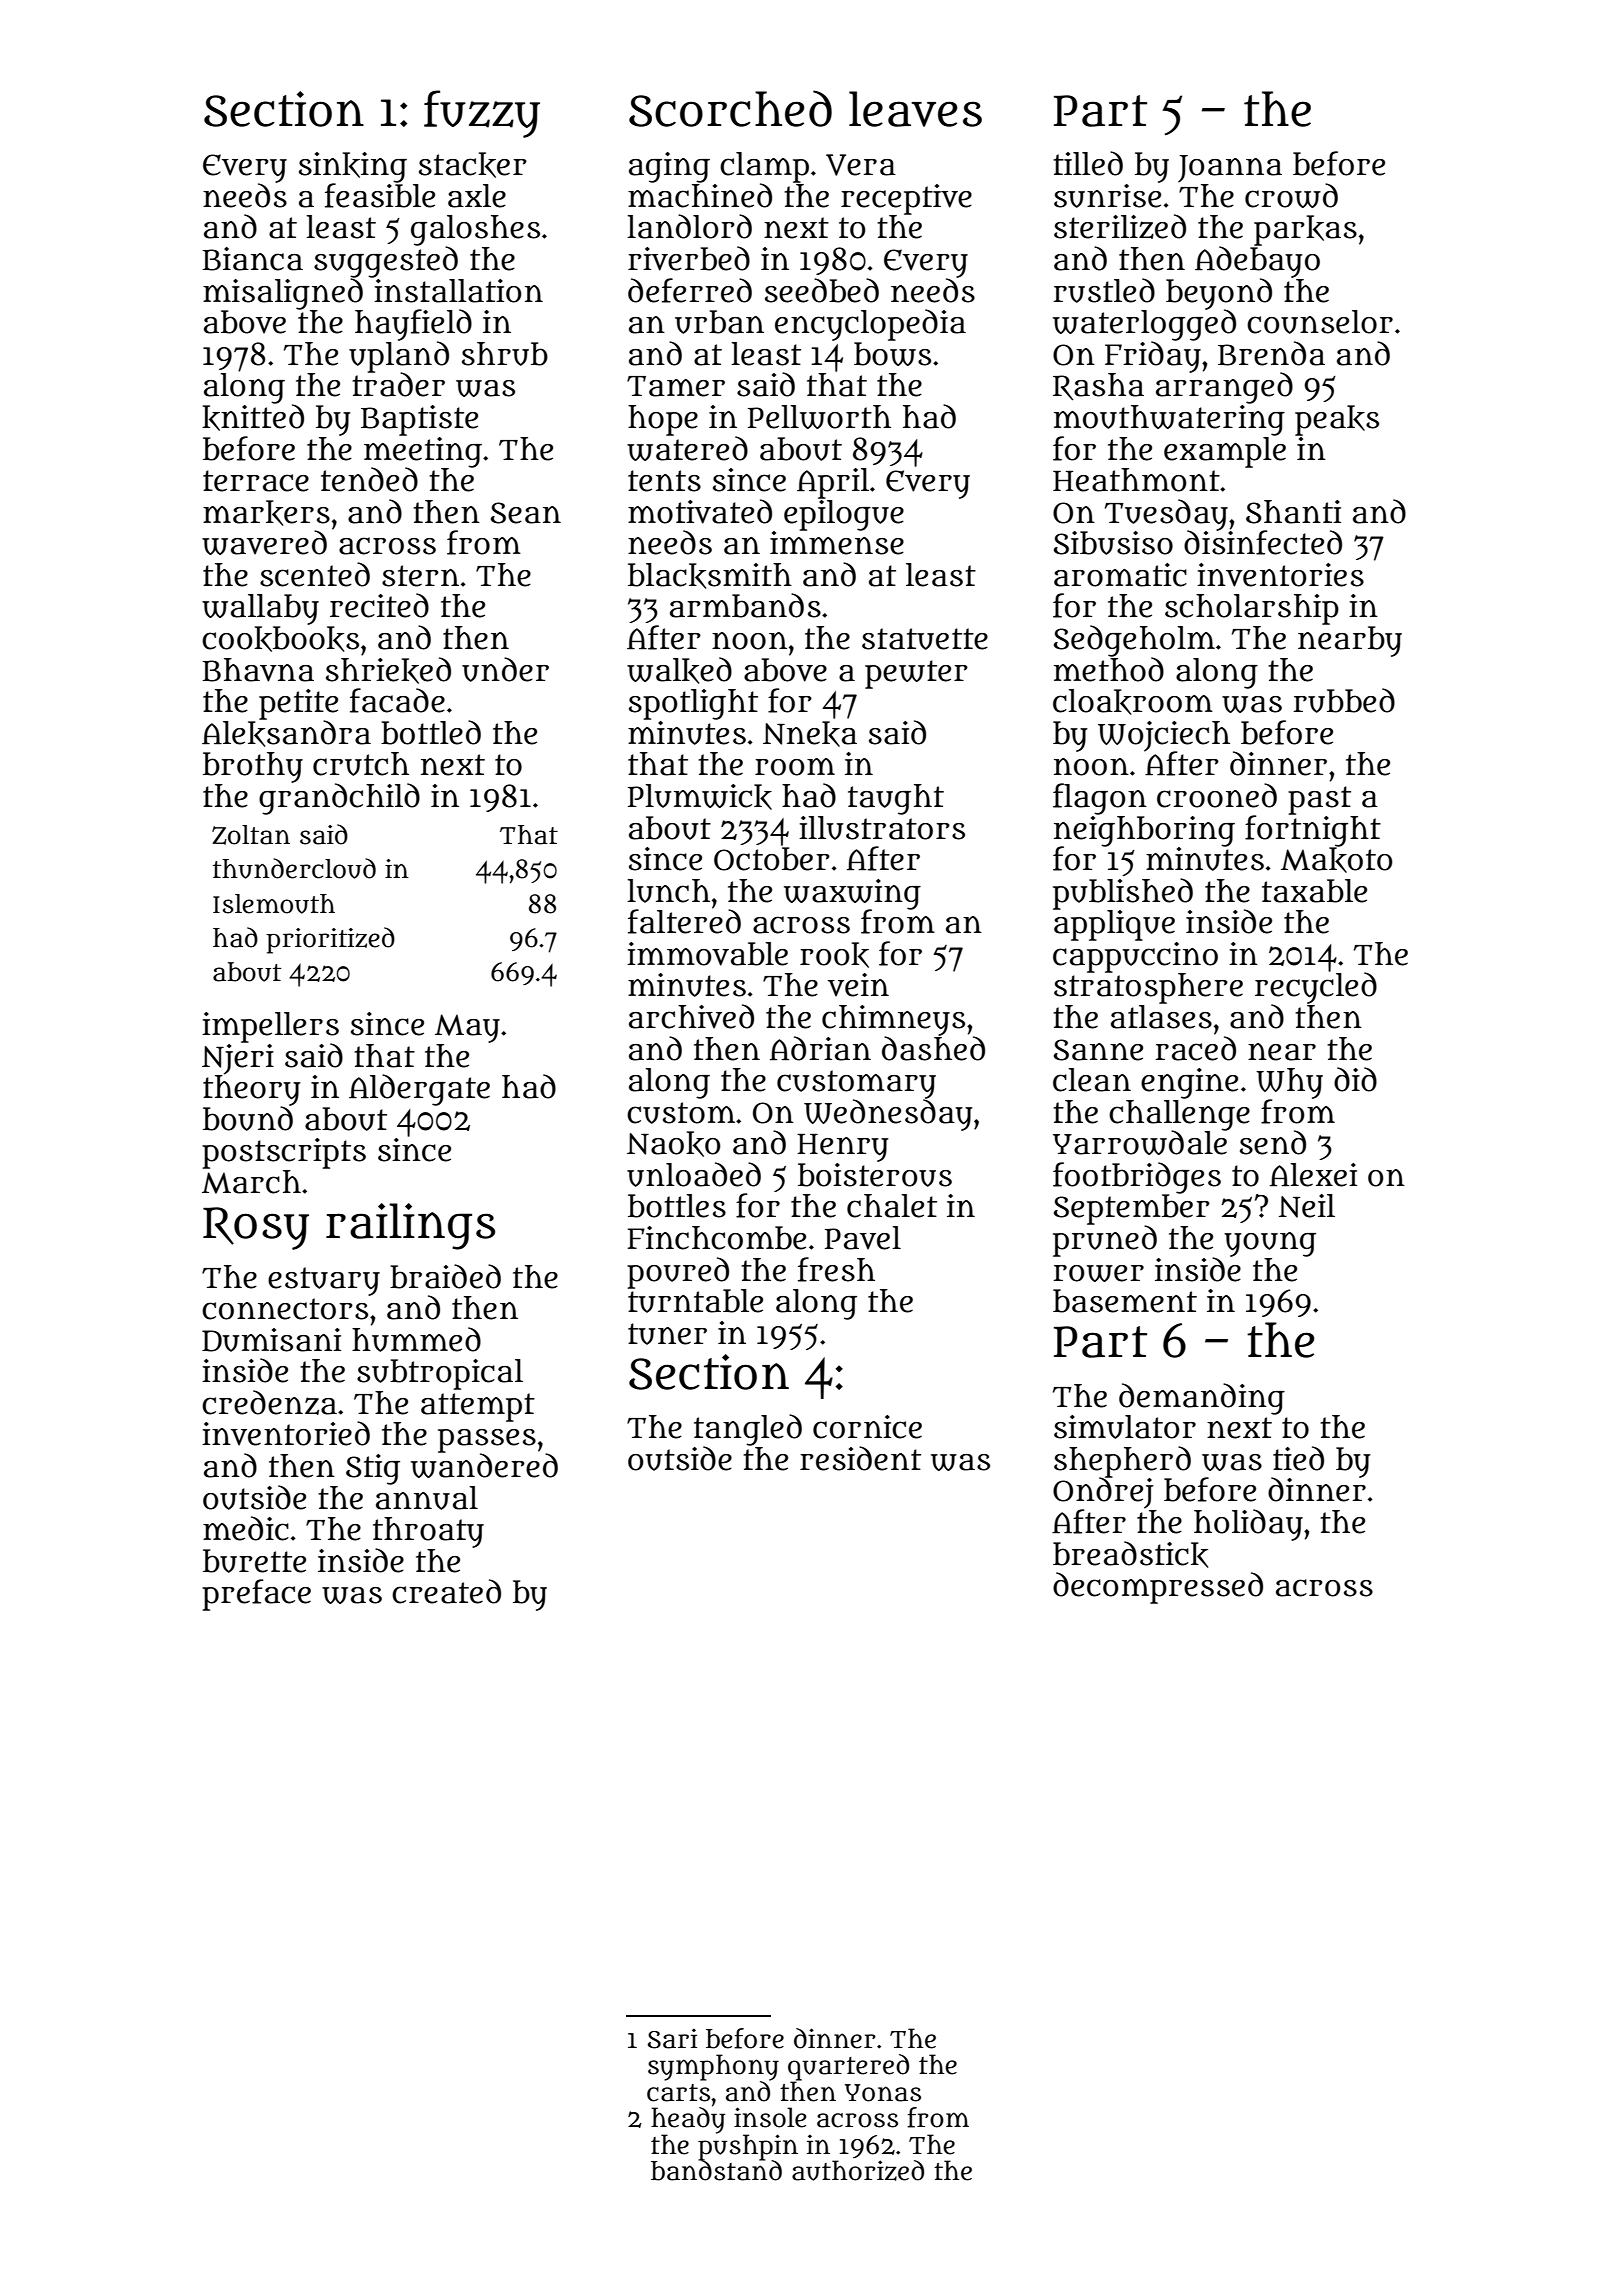 This screenshot has width=1620, height=2292. I want to click on cappuccino, so click(1135, 957).
